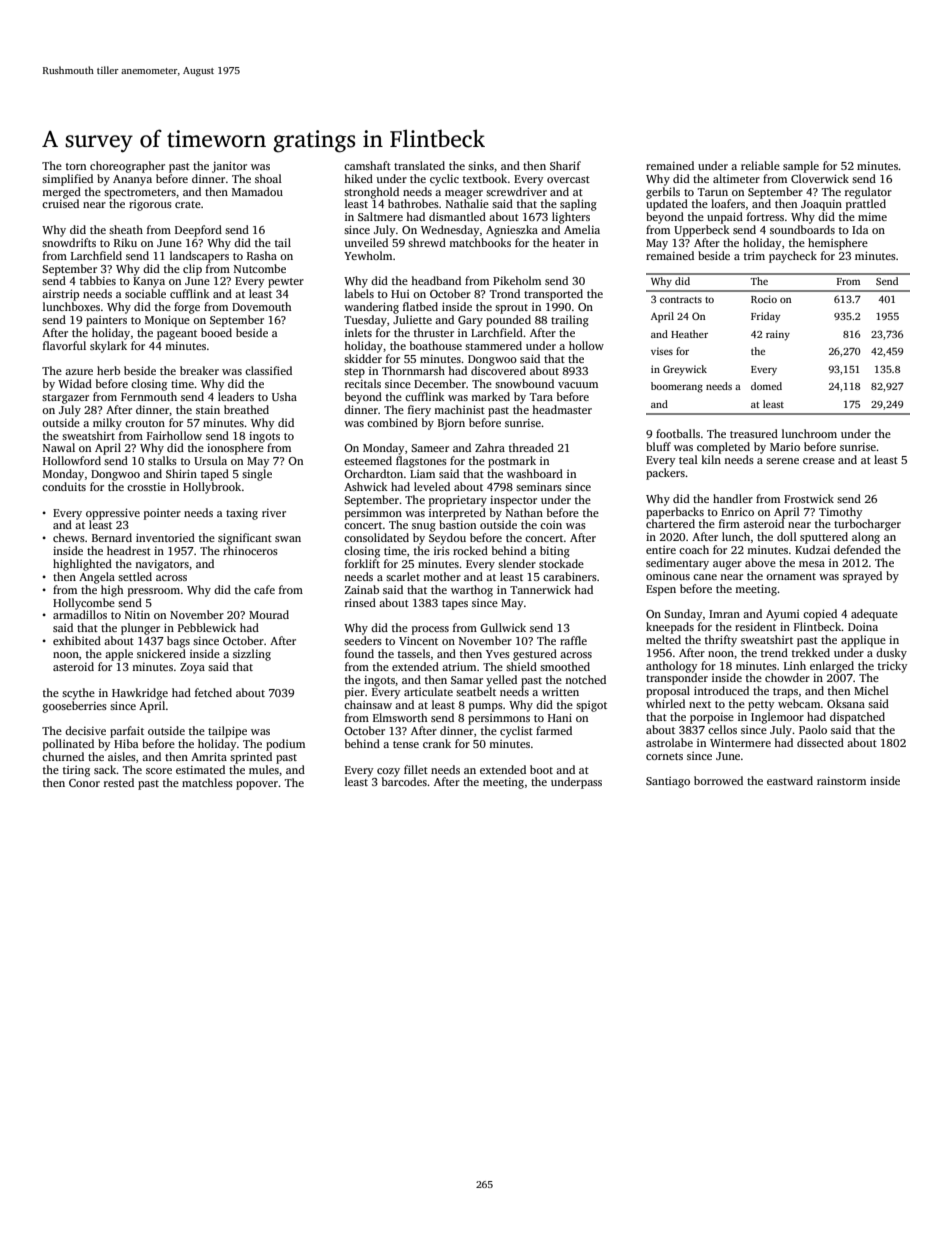 Image resolution: width=952 pixels, height=1233 pixels. What do you see at coordinates (442, 576) in the screenshot?
I see `mother` at bounding box center [442, 576].
